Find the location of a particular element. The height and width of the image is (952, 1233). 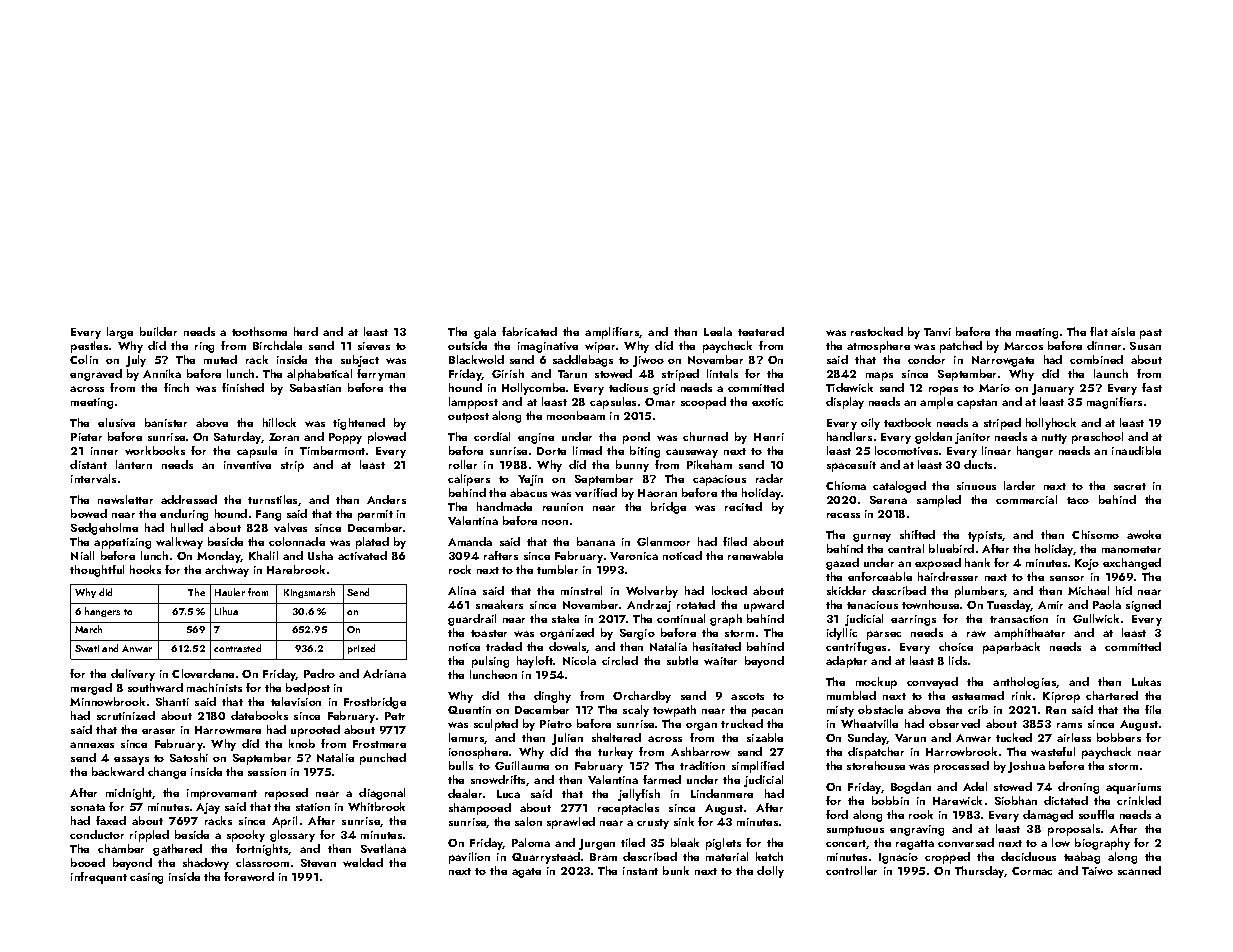

Kojo is located at coordinates (1087, 564).
